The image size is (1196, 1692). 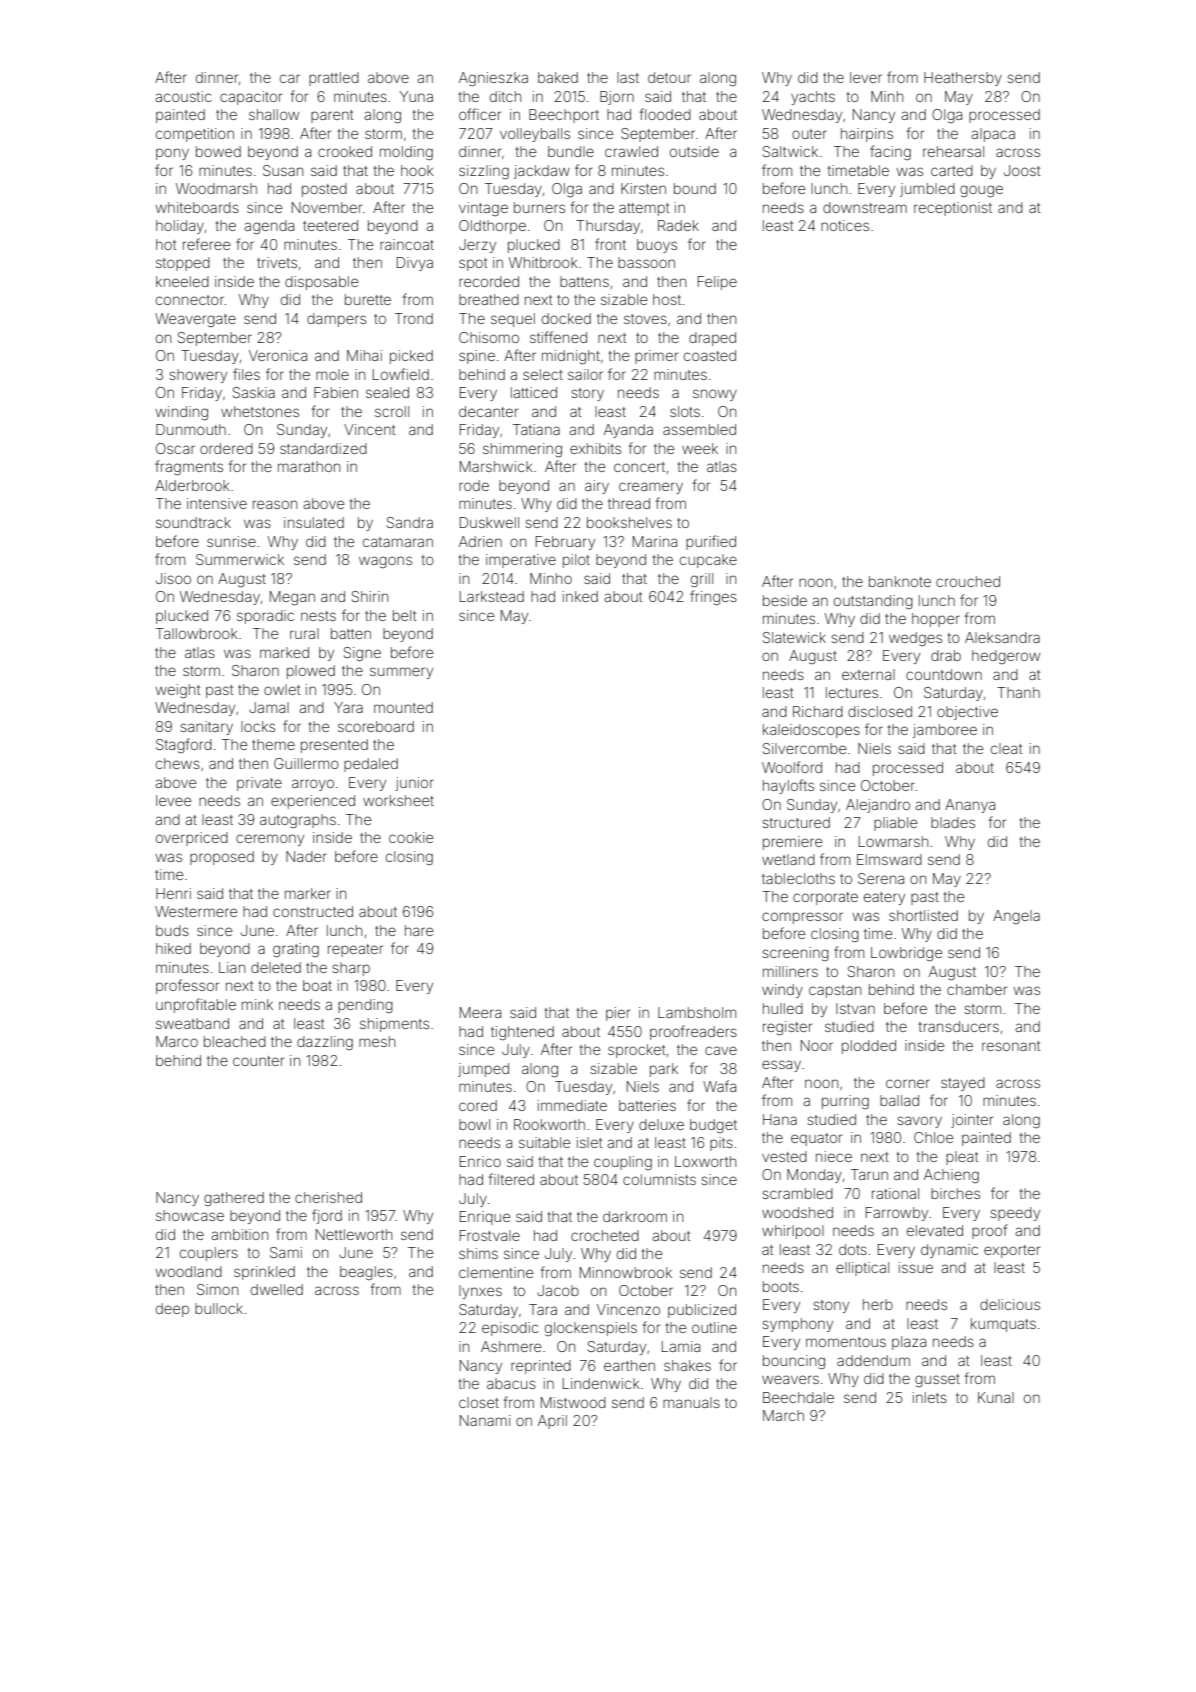 I want to click on April, so click(x=552, y=1422).
